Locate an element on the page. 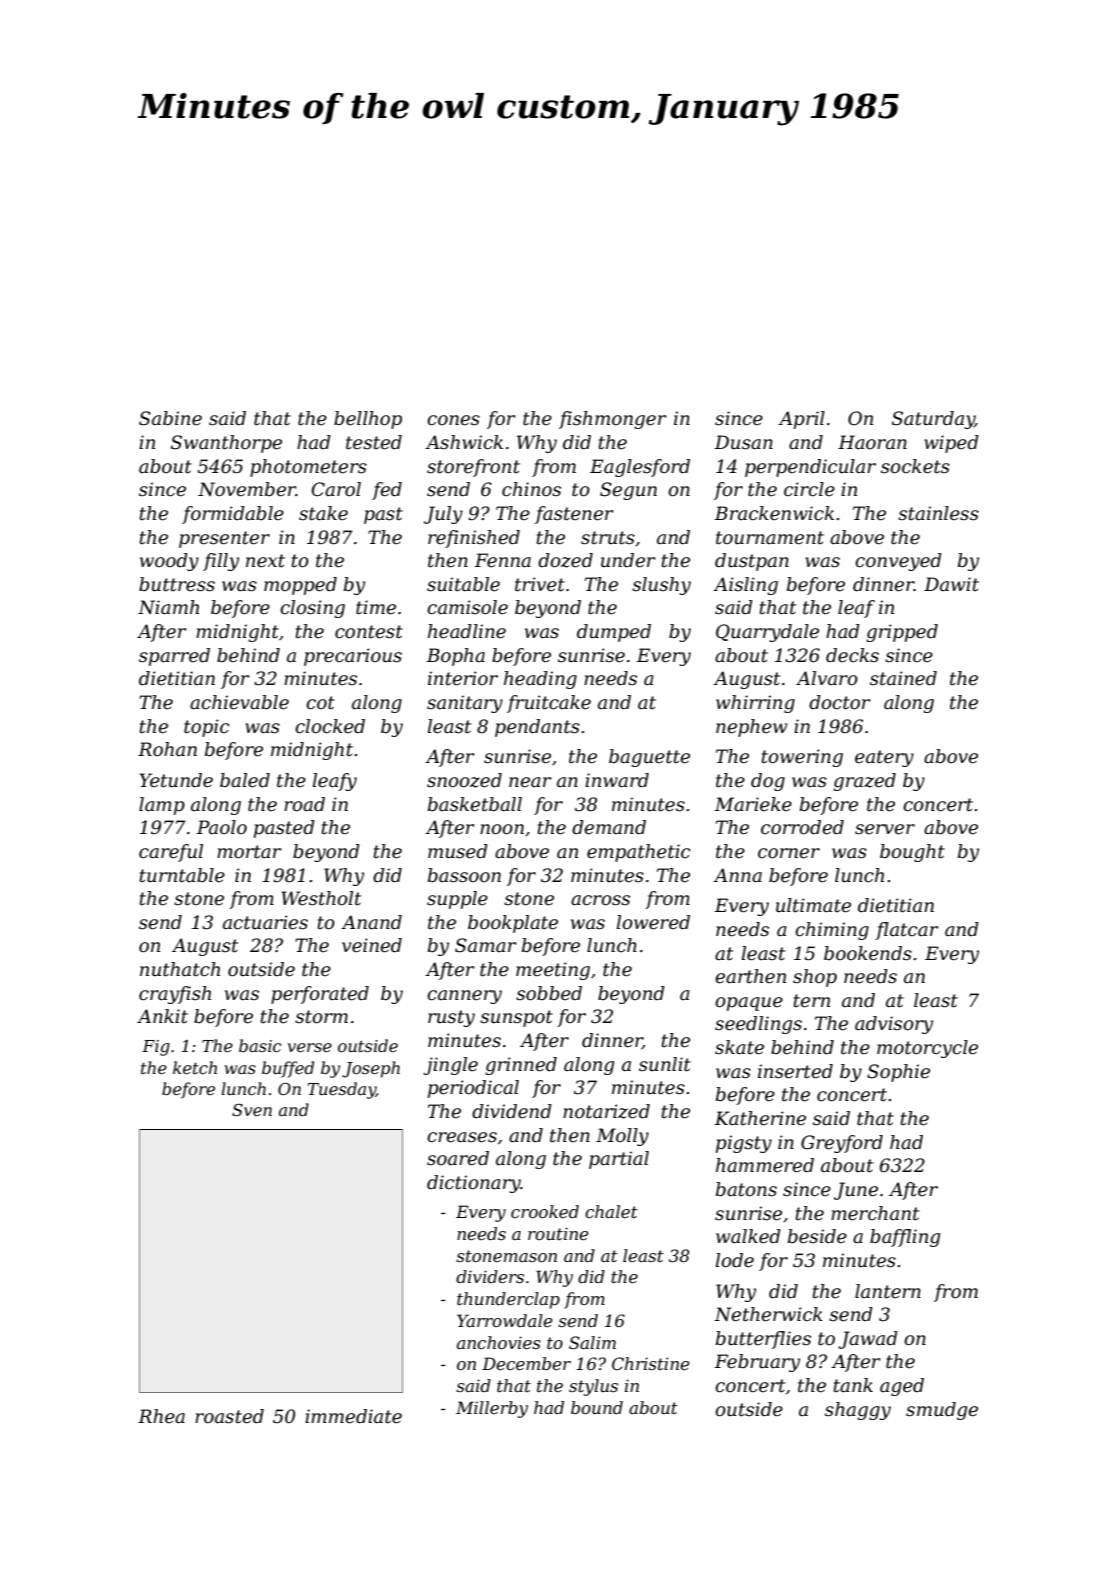  Salim is located at coordinates (592, 1342).
